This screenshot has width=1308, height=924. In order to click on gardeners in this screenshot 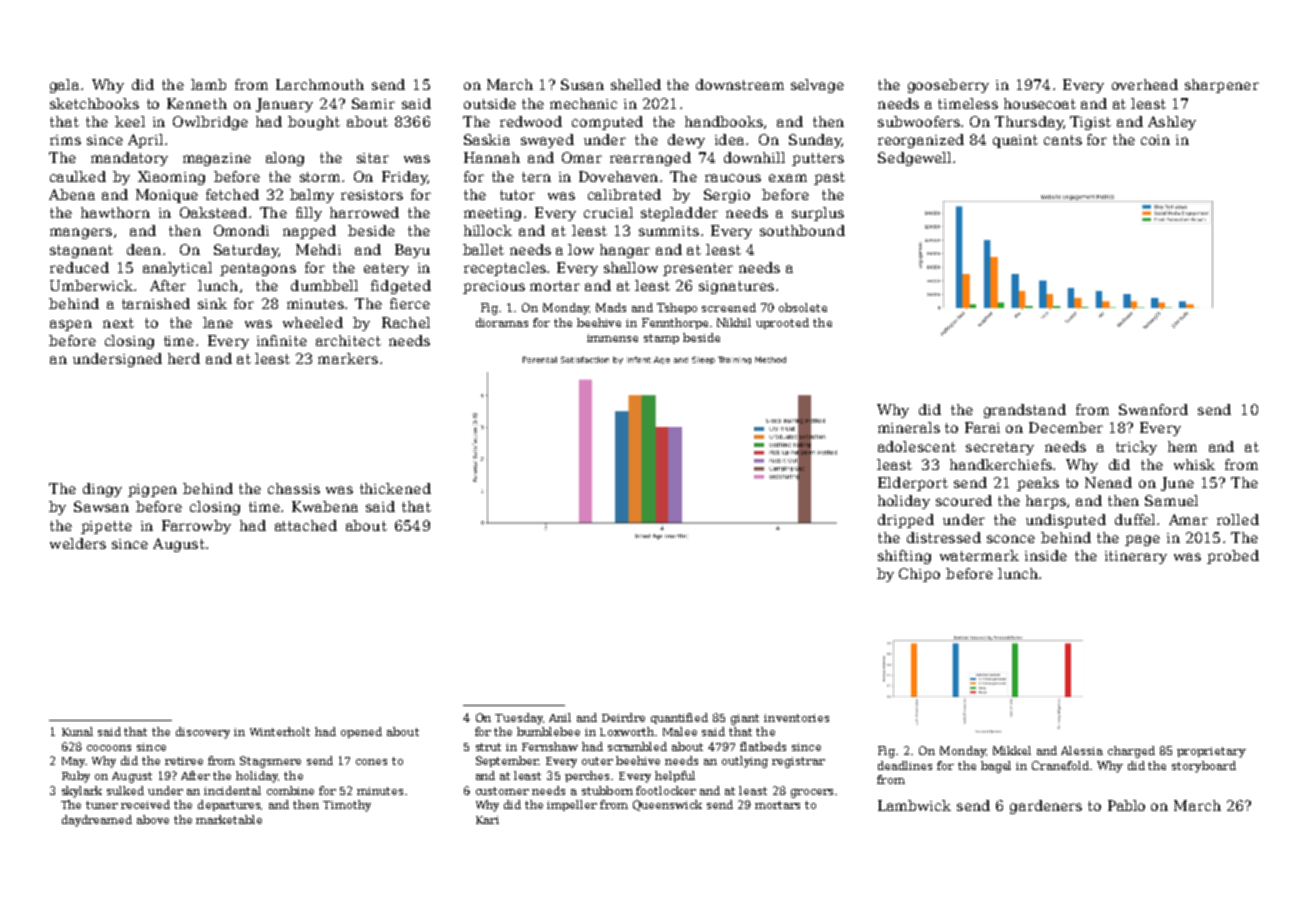, I will do `click(1046, 807)`.
